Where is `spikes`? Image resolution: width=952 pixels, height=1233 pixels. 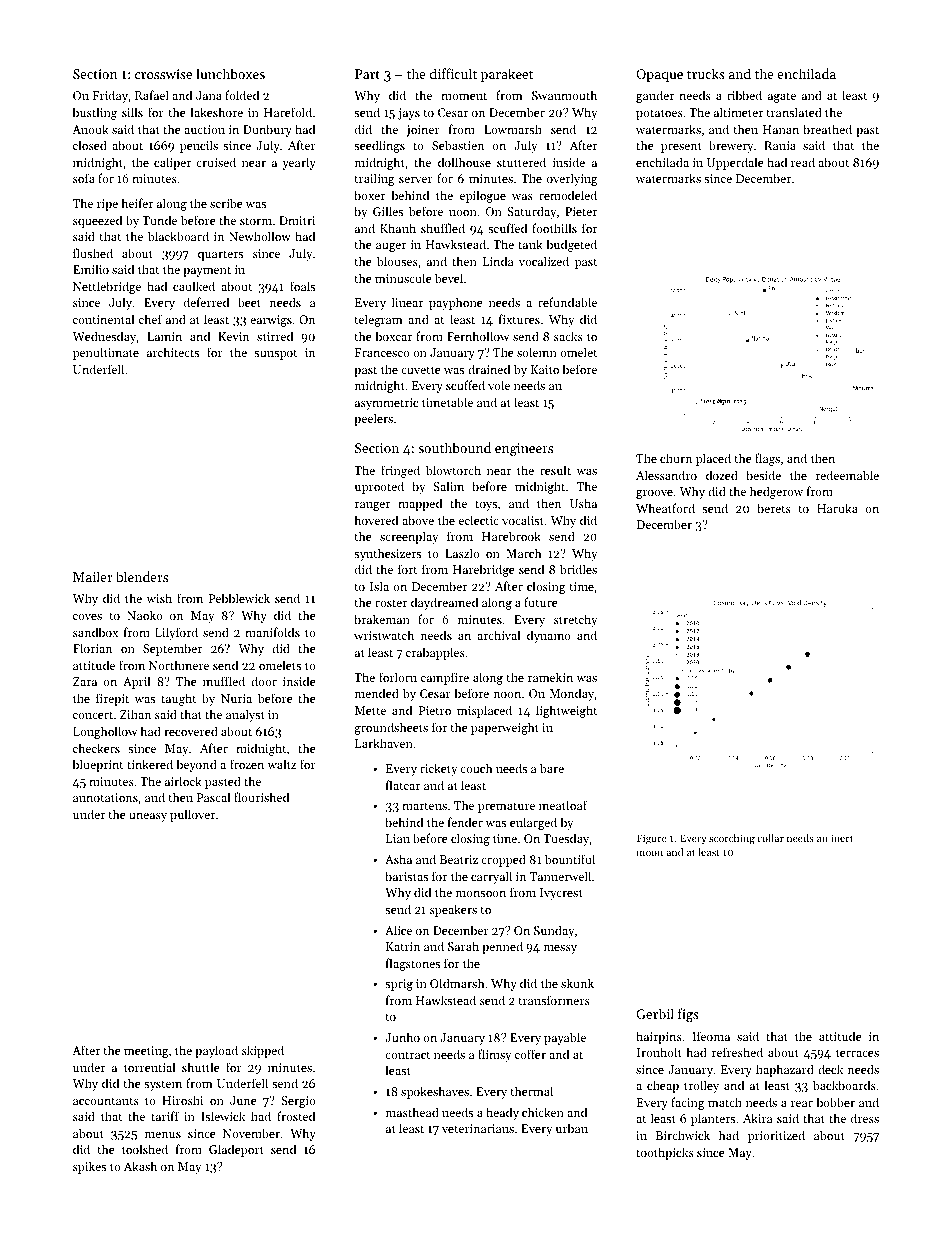
spikes is located at coordinates (89, 1167).
